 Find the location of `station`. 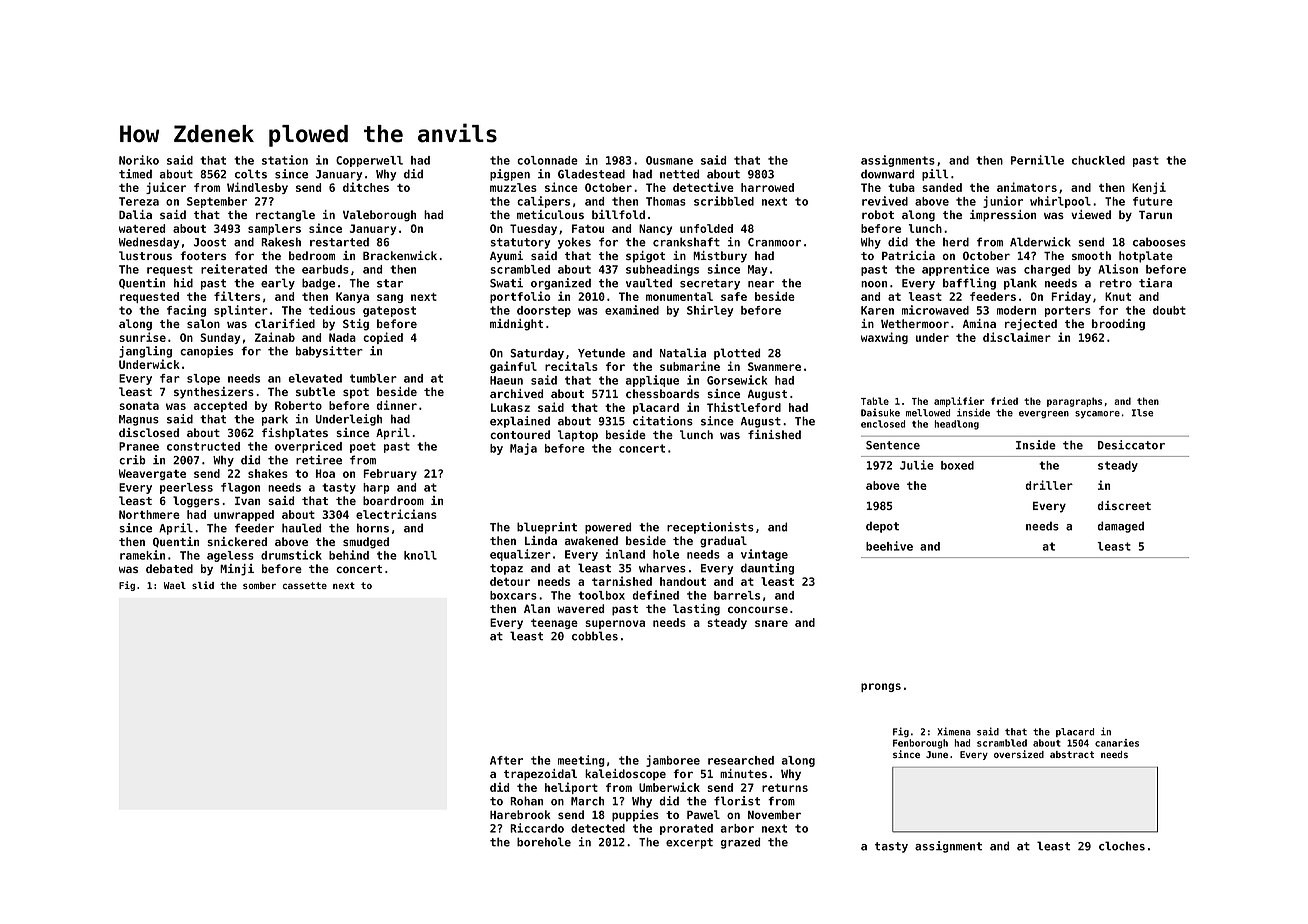

station is located at coordinates (285, 160).
